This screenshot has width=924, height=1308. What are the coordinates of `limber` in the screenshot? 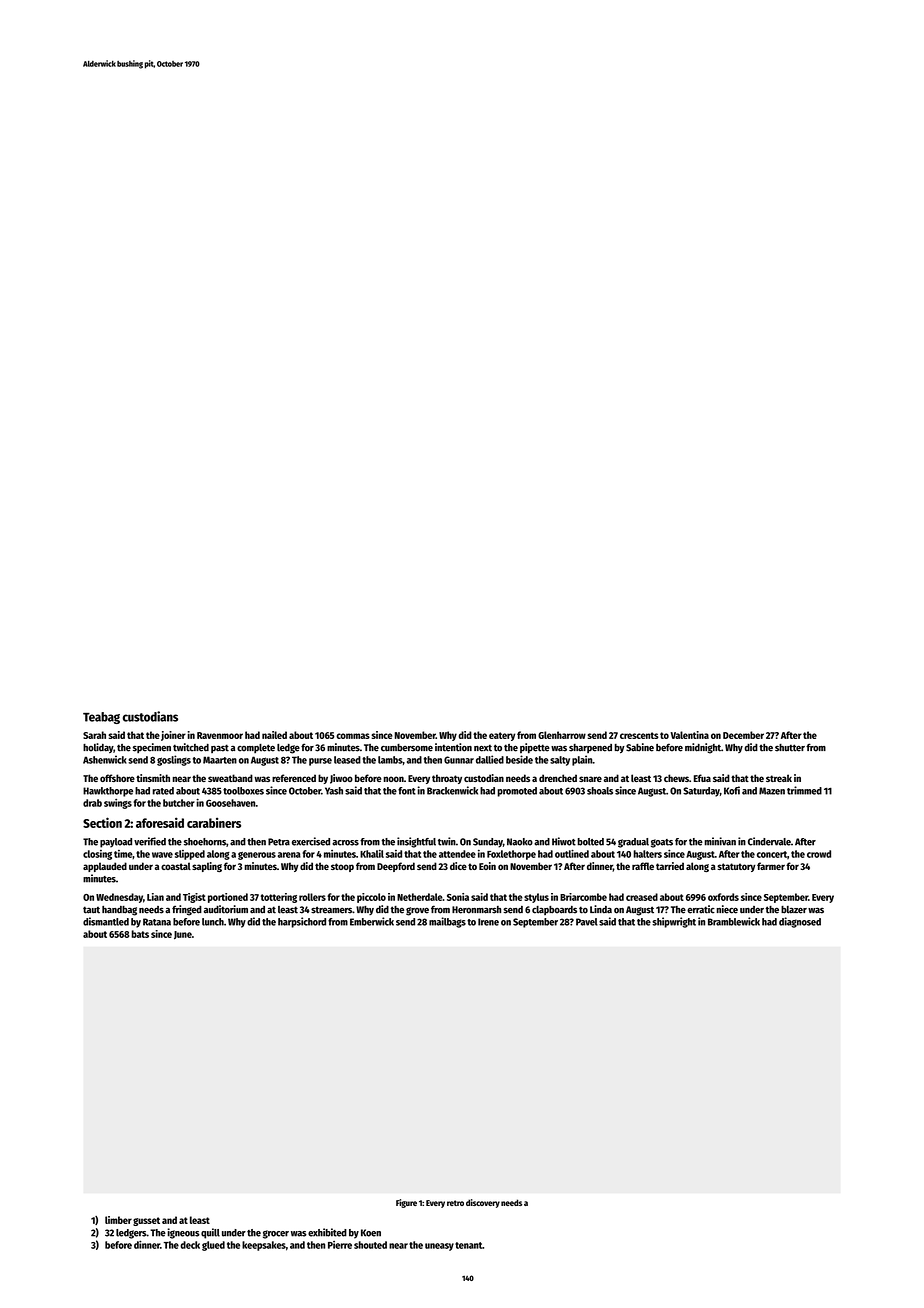 It's located at (118, 1220).
